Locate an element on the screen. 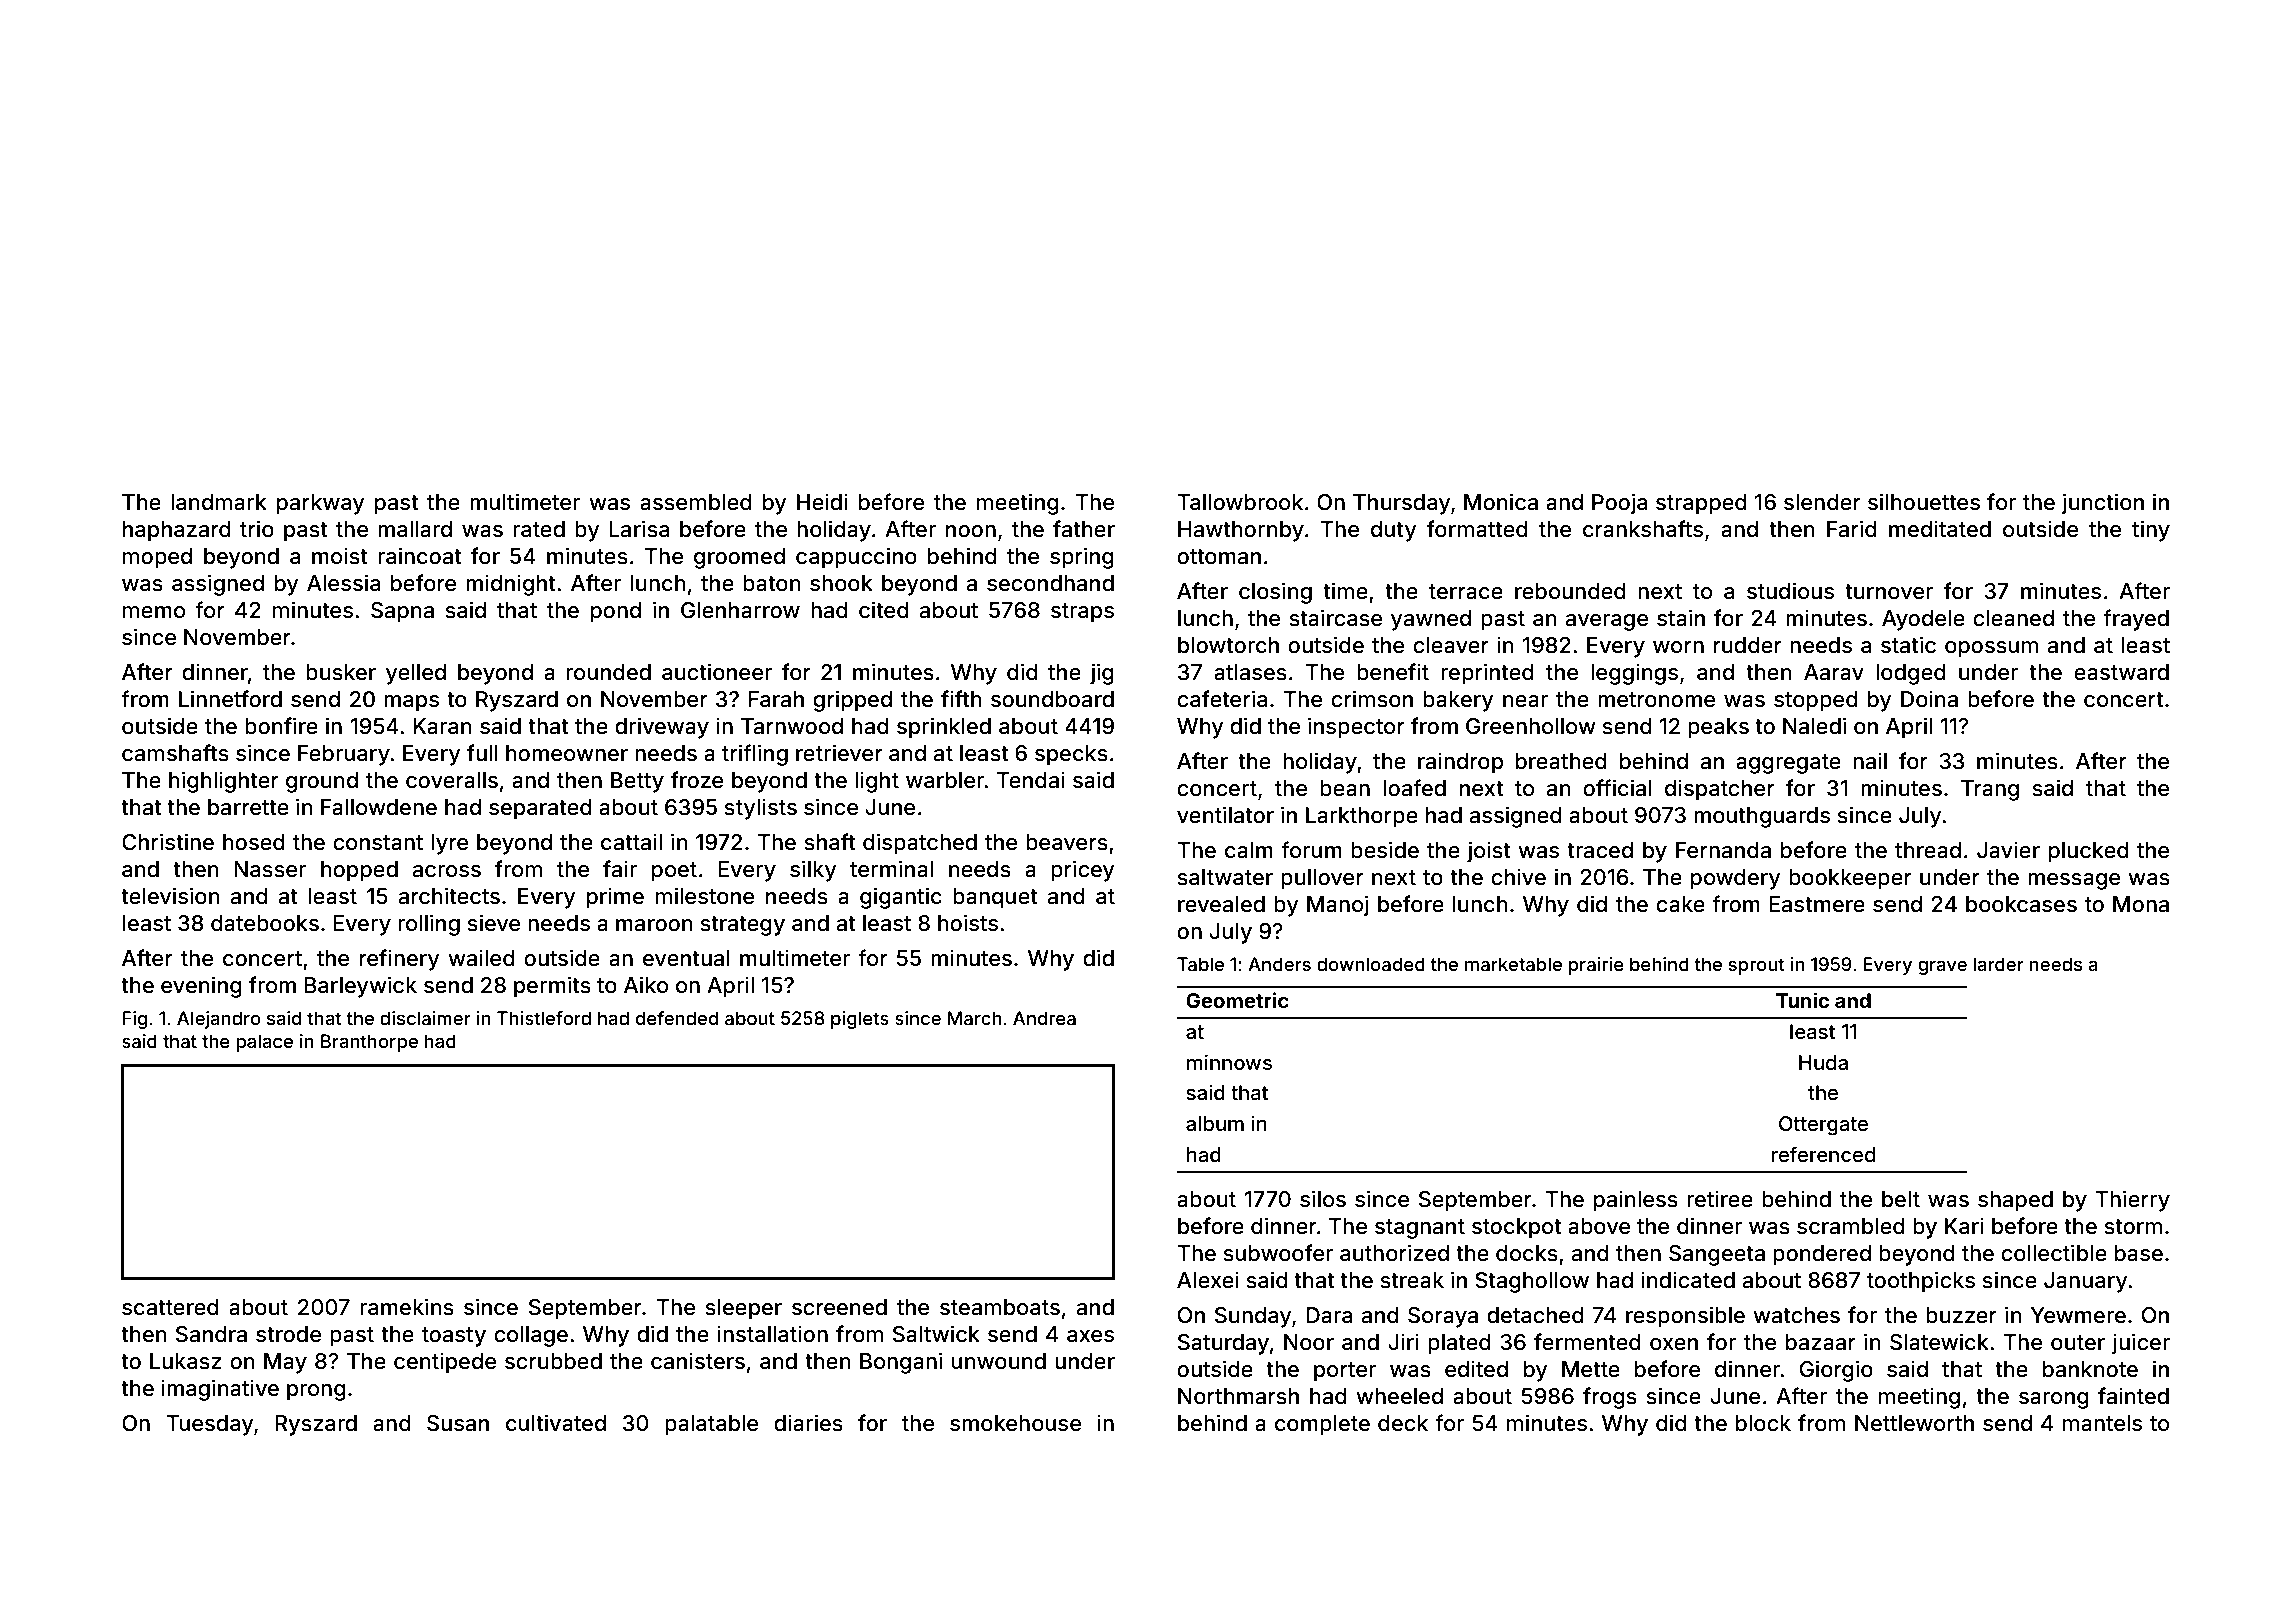 This screenshot has width=2292, height=1620. Larisa is located at coordinates (639, 529).
